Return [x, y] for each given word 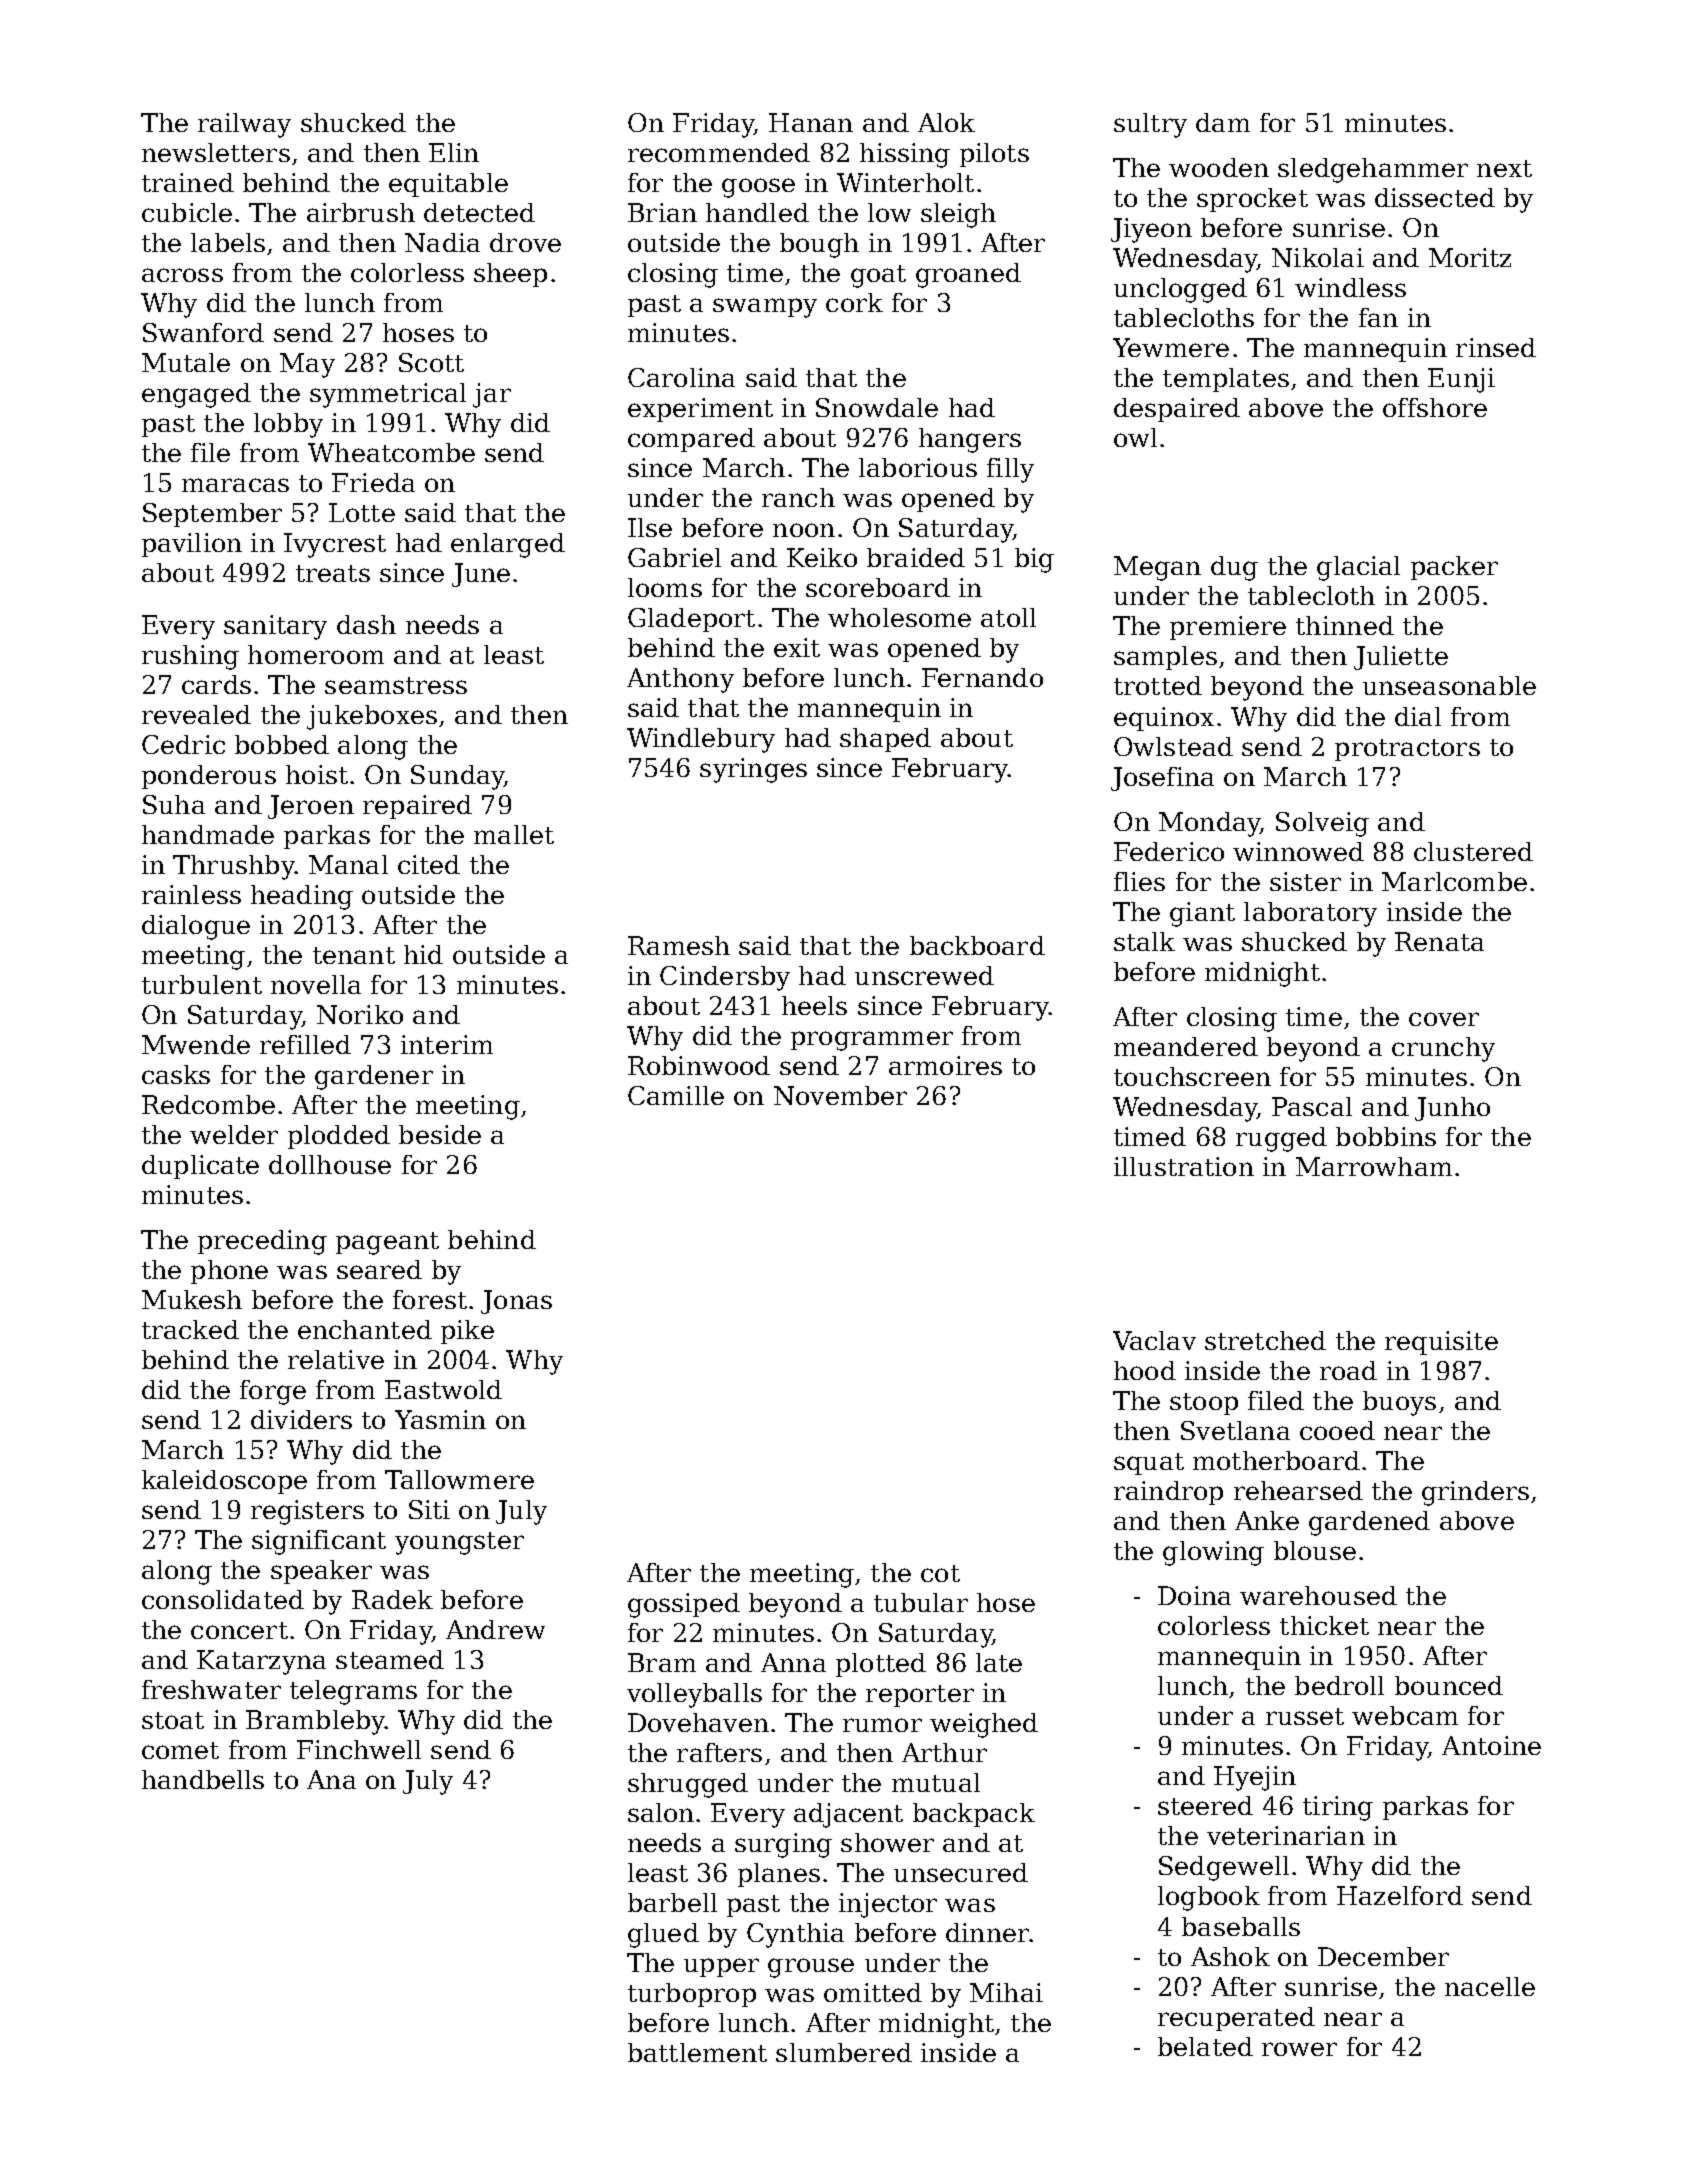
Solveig [1322, 824]
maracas [235, 485]
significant [319, 1542]
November [840, 1095]
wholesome [899, 617]
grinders [1475, 1493]
